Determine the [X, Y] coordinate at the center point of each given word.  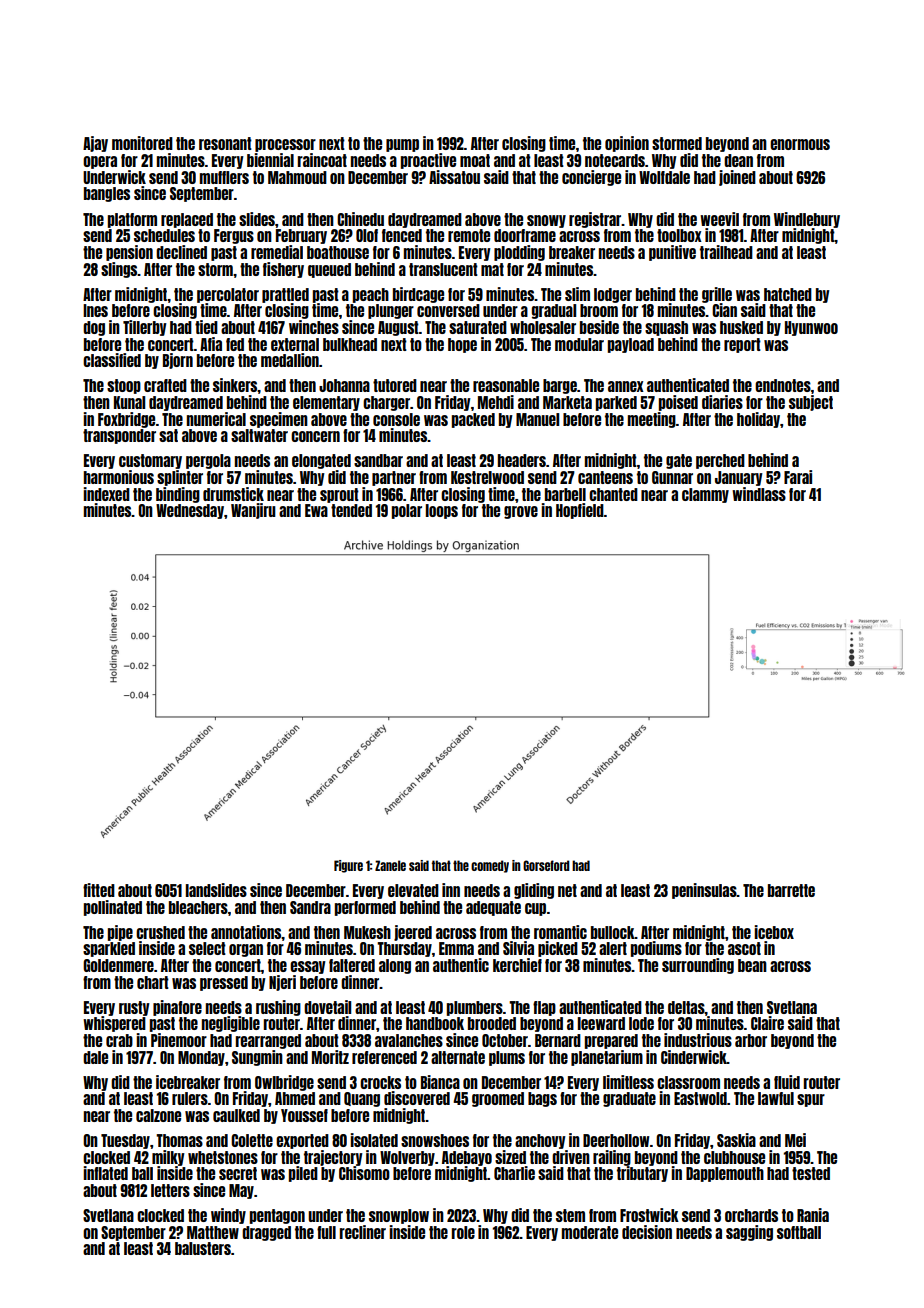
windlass [759, 494]
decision [647, 1232]
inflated [105, 1173]
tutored [395, 385]
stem [570, 1215]
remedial [277, 252]
